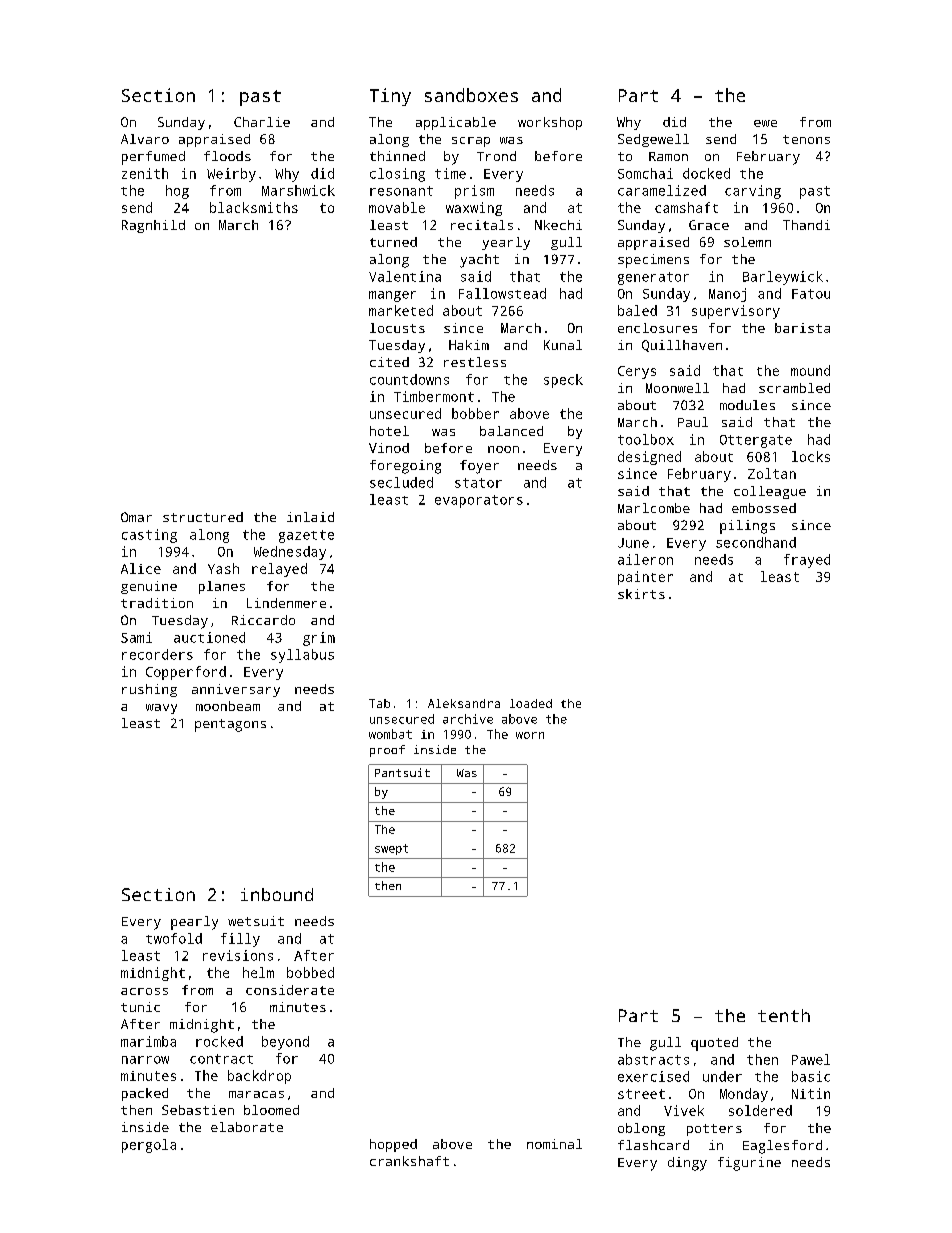  What do you see at coordinates (409, 1161) in the screenshot?
I see `crankshaft` at bounding box center [409, 1161].
